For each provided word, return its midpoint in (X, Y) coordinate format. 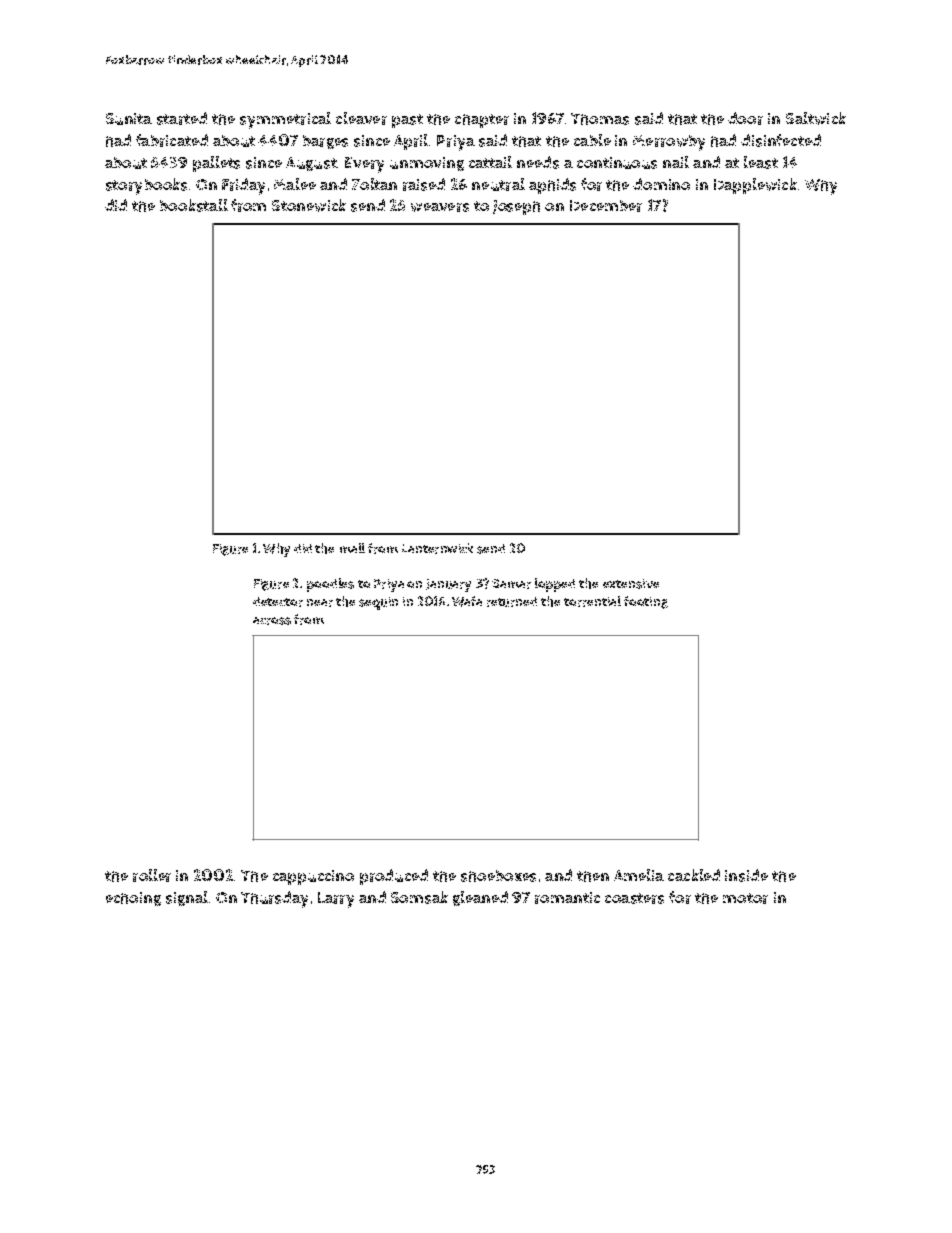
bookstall (194, 205)
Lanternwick (437, 548)
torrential (592, 601)
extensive (631, 584)
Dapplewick (755, 186)
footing (646, 602)
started (182, 118)
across (272, 621)
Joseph (516, 207)
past (407, 121)
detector (278, 602)
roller (152, 875)
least (761, 162)
